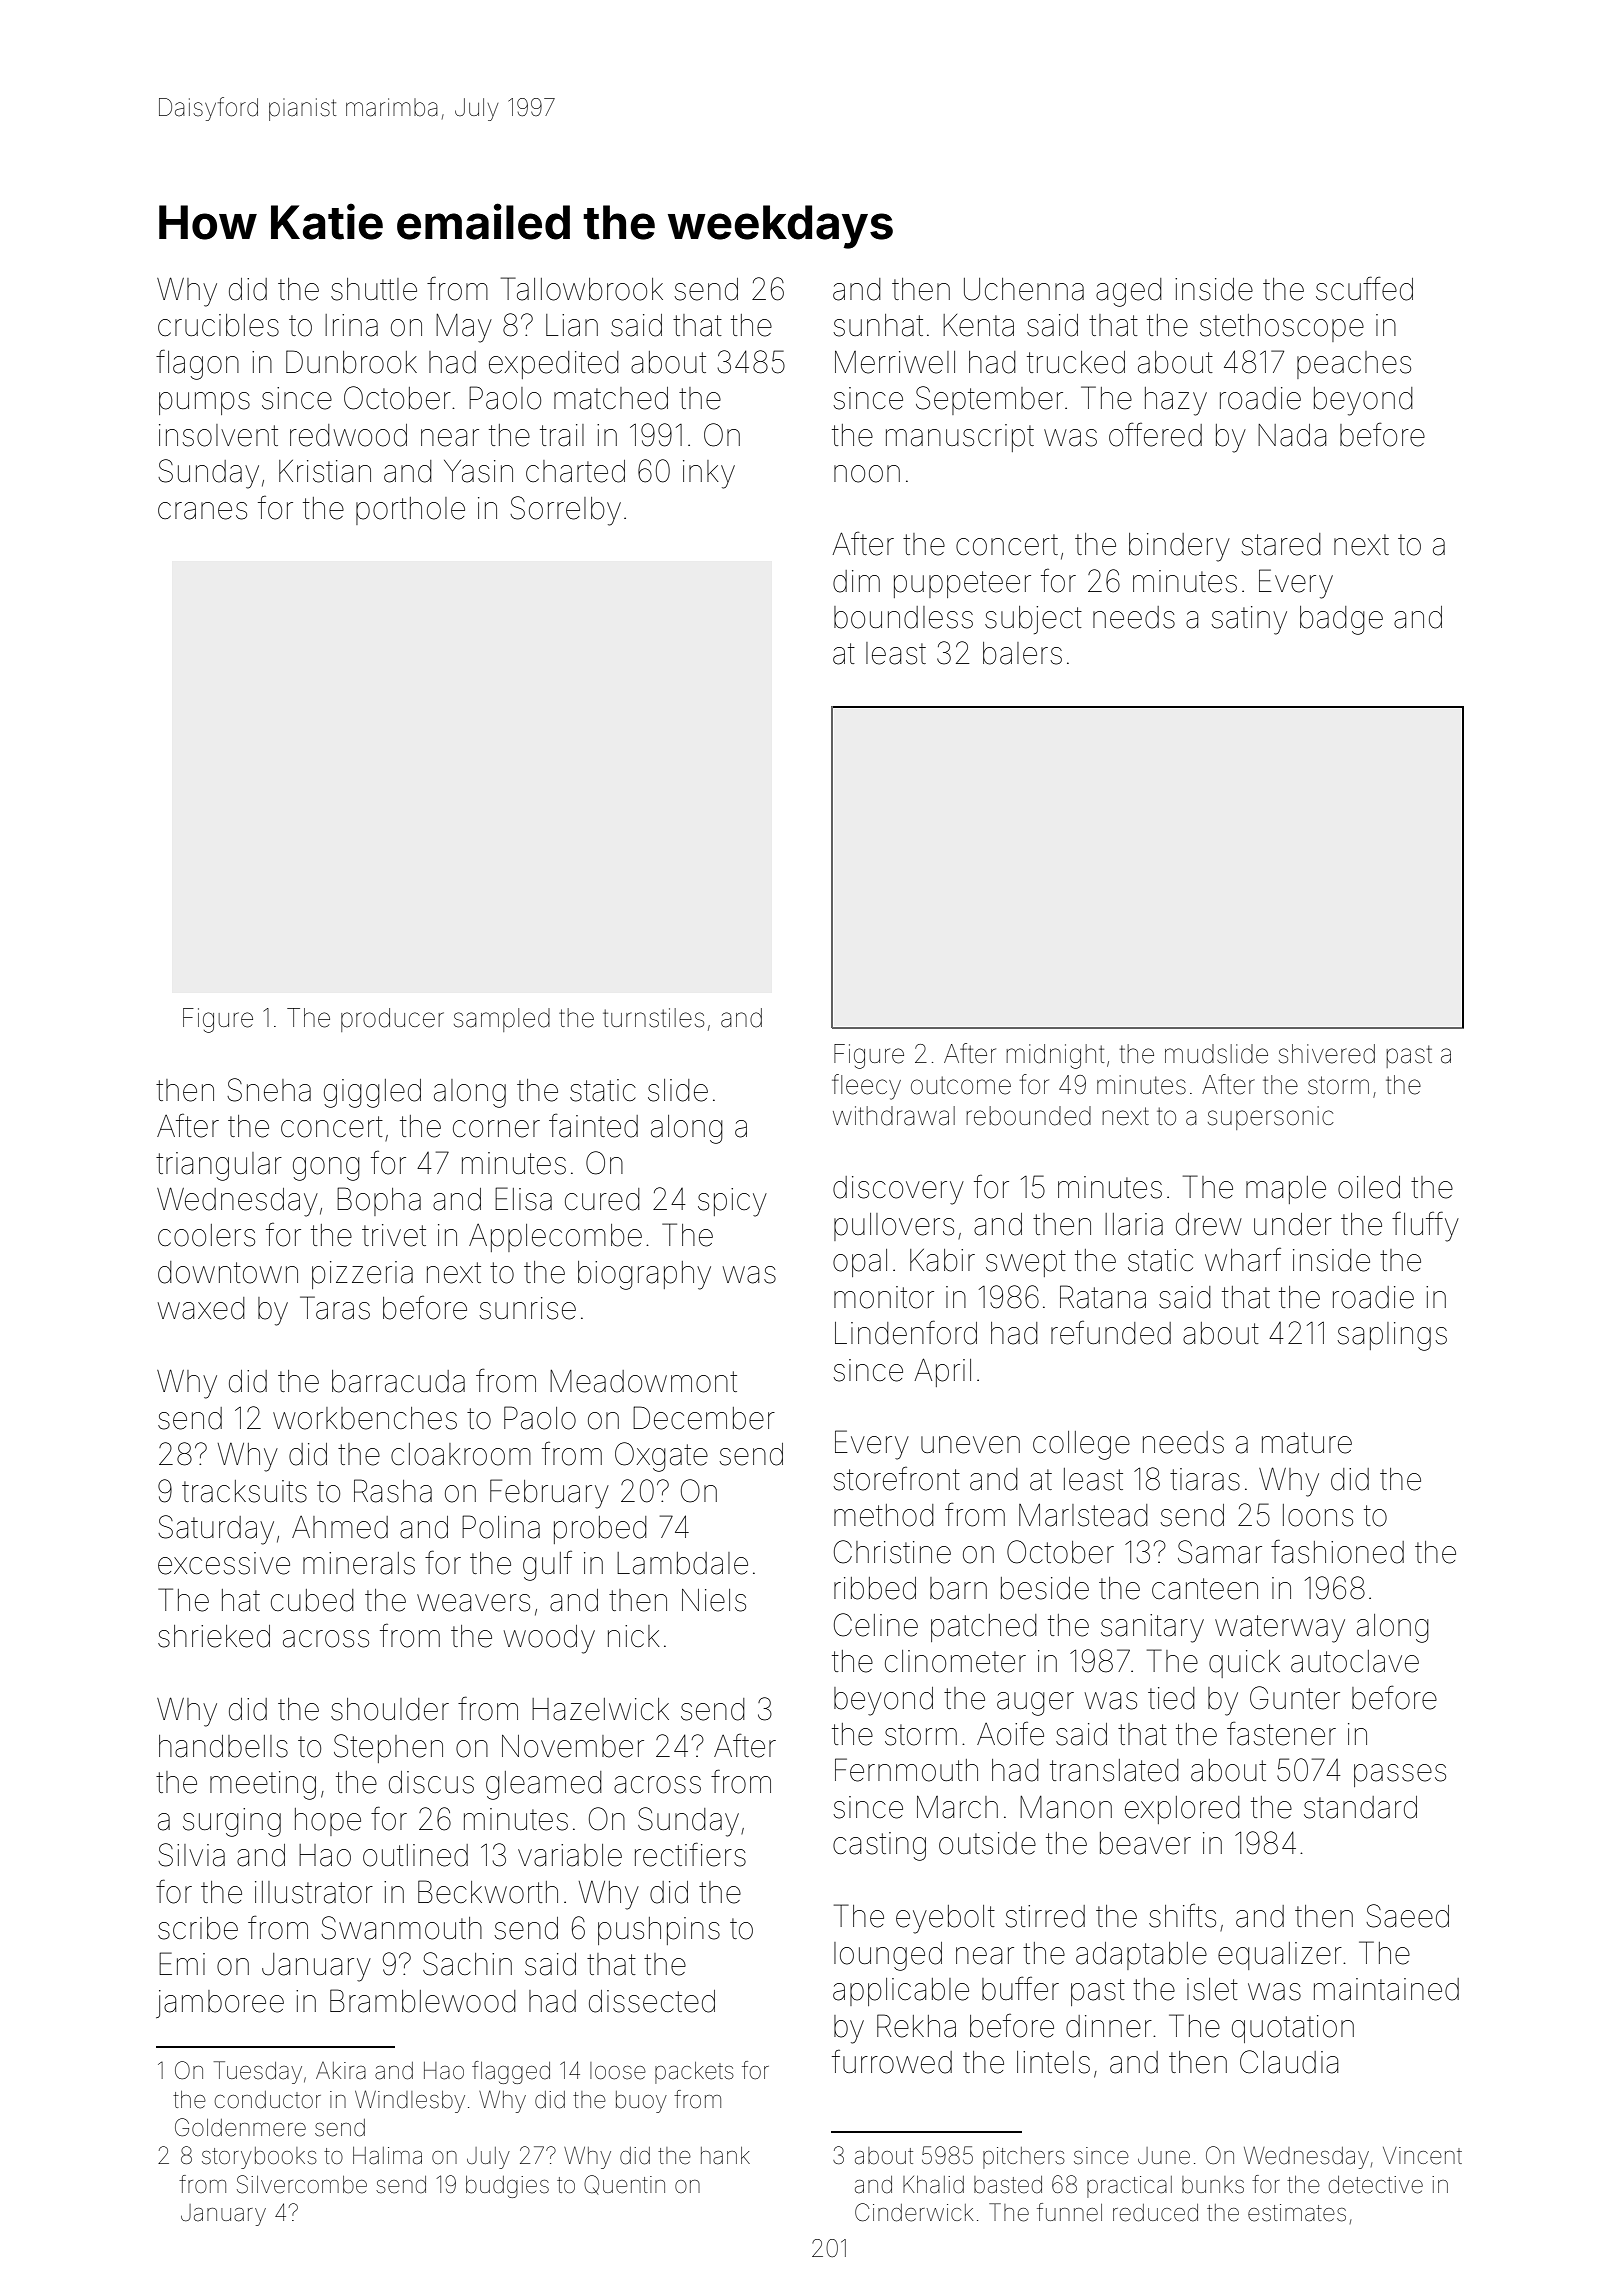  I want to click on supersonic, so click(1270, 1118).
